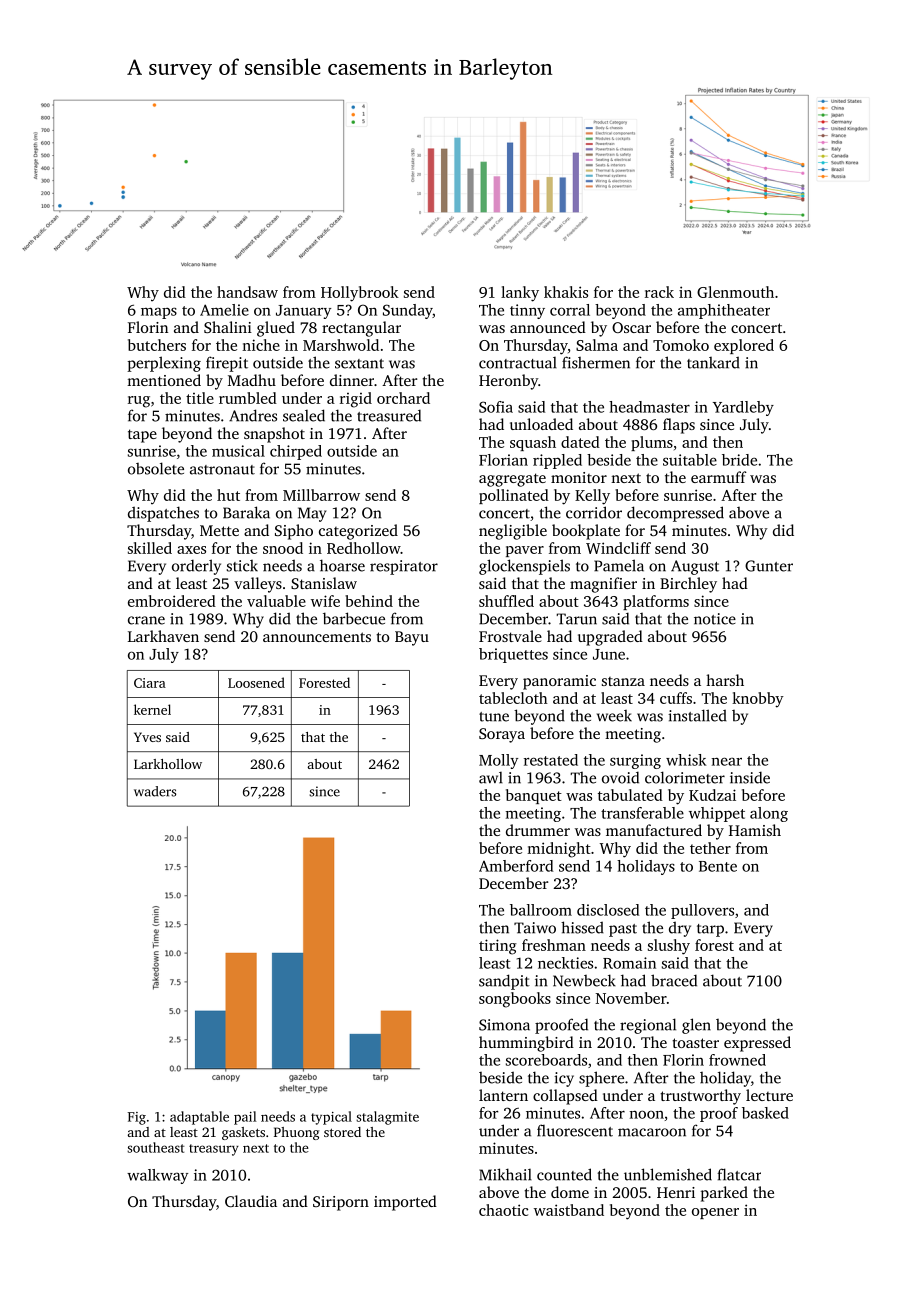 Image resolution: width=924 pixels, height=1314 pixels. What do you see at coordinates (155, 791) in the screenshot?
I see `waders` at bounding box center [155, 791].
